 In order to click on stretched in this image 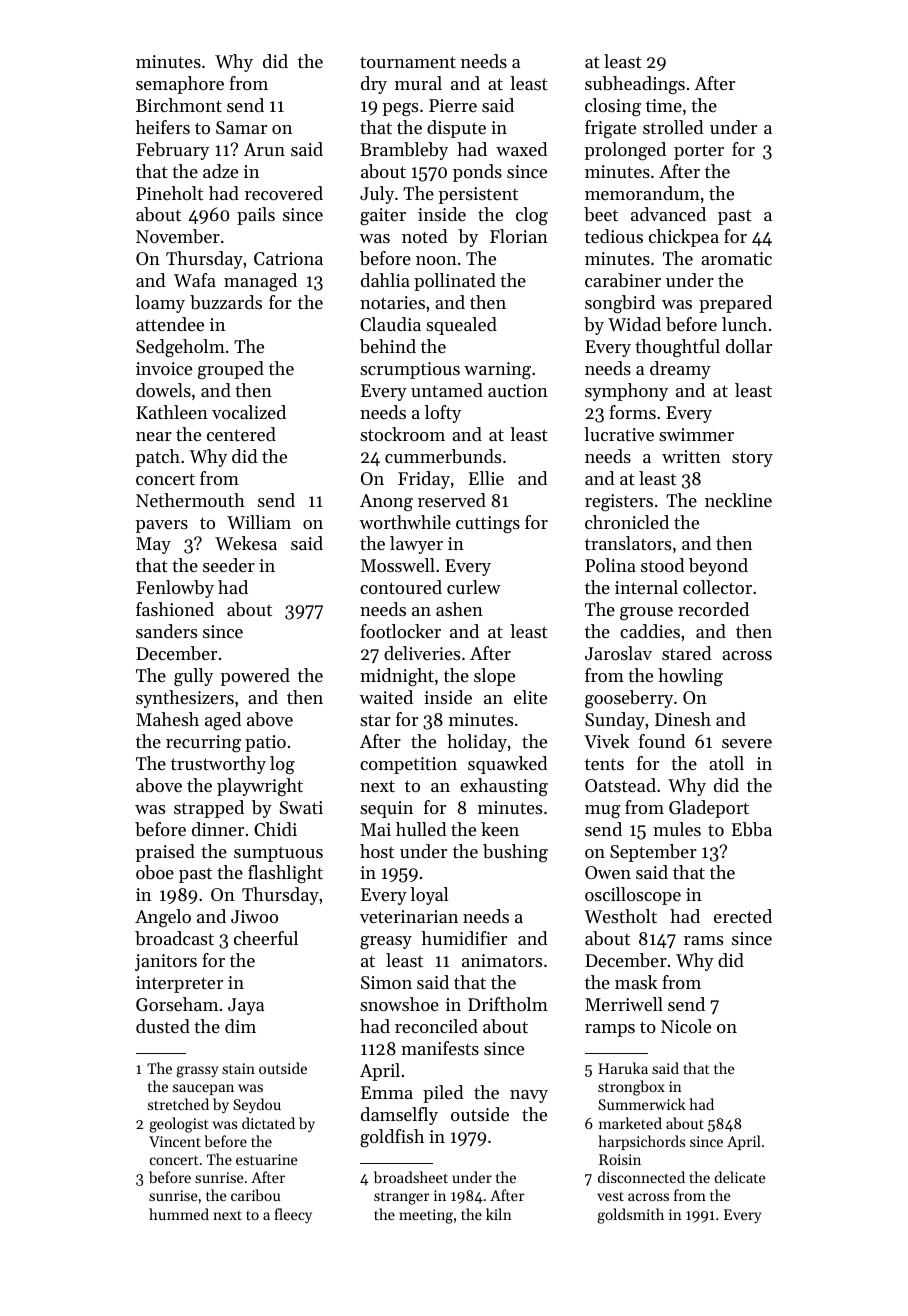, I will do `click(178, 1104)`.
